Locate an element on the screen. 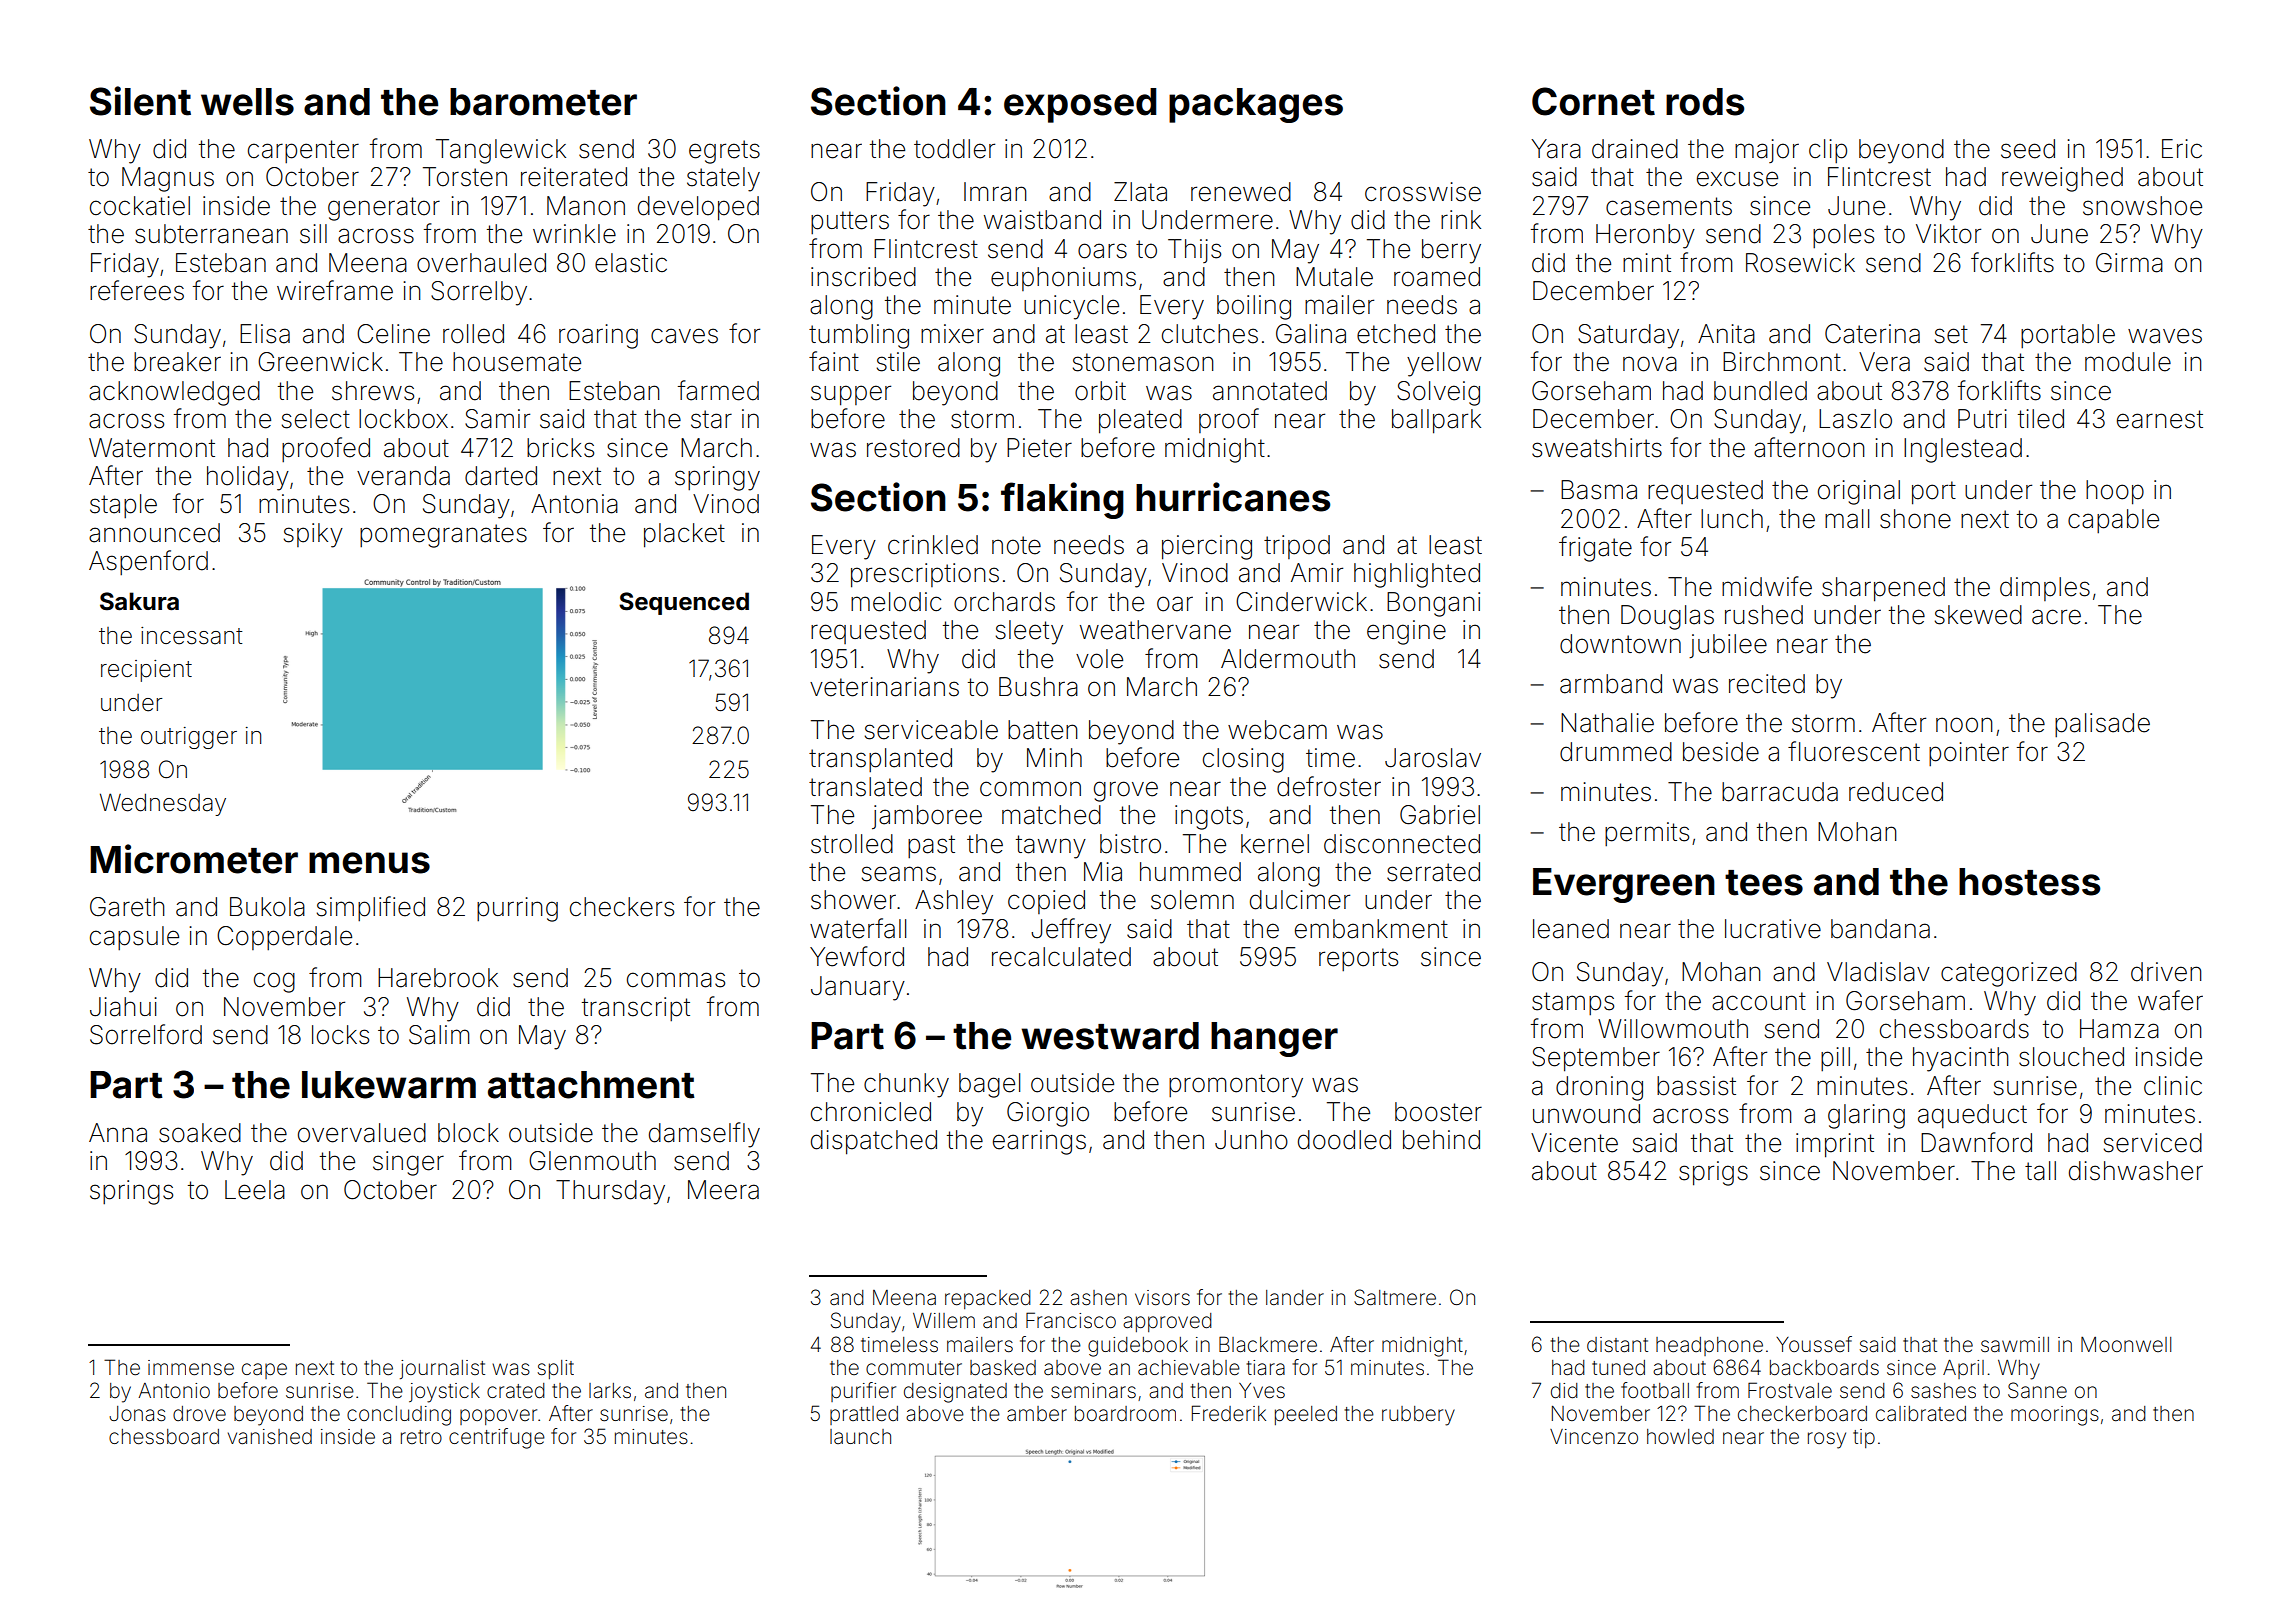 This screenshot has height=1620, width=2292. howled is located at coordinates (1680, 1437).
